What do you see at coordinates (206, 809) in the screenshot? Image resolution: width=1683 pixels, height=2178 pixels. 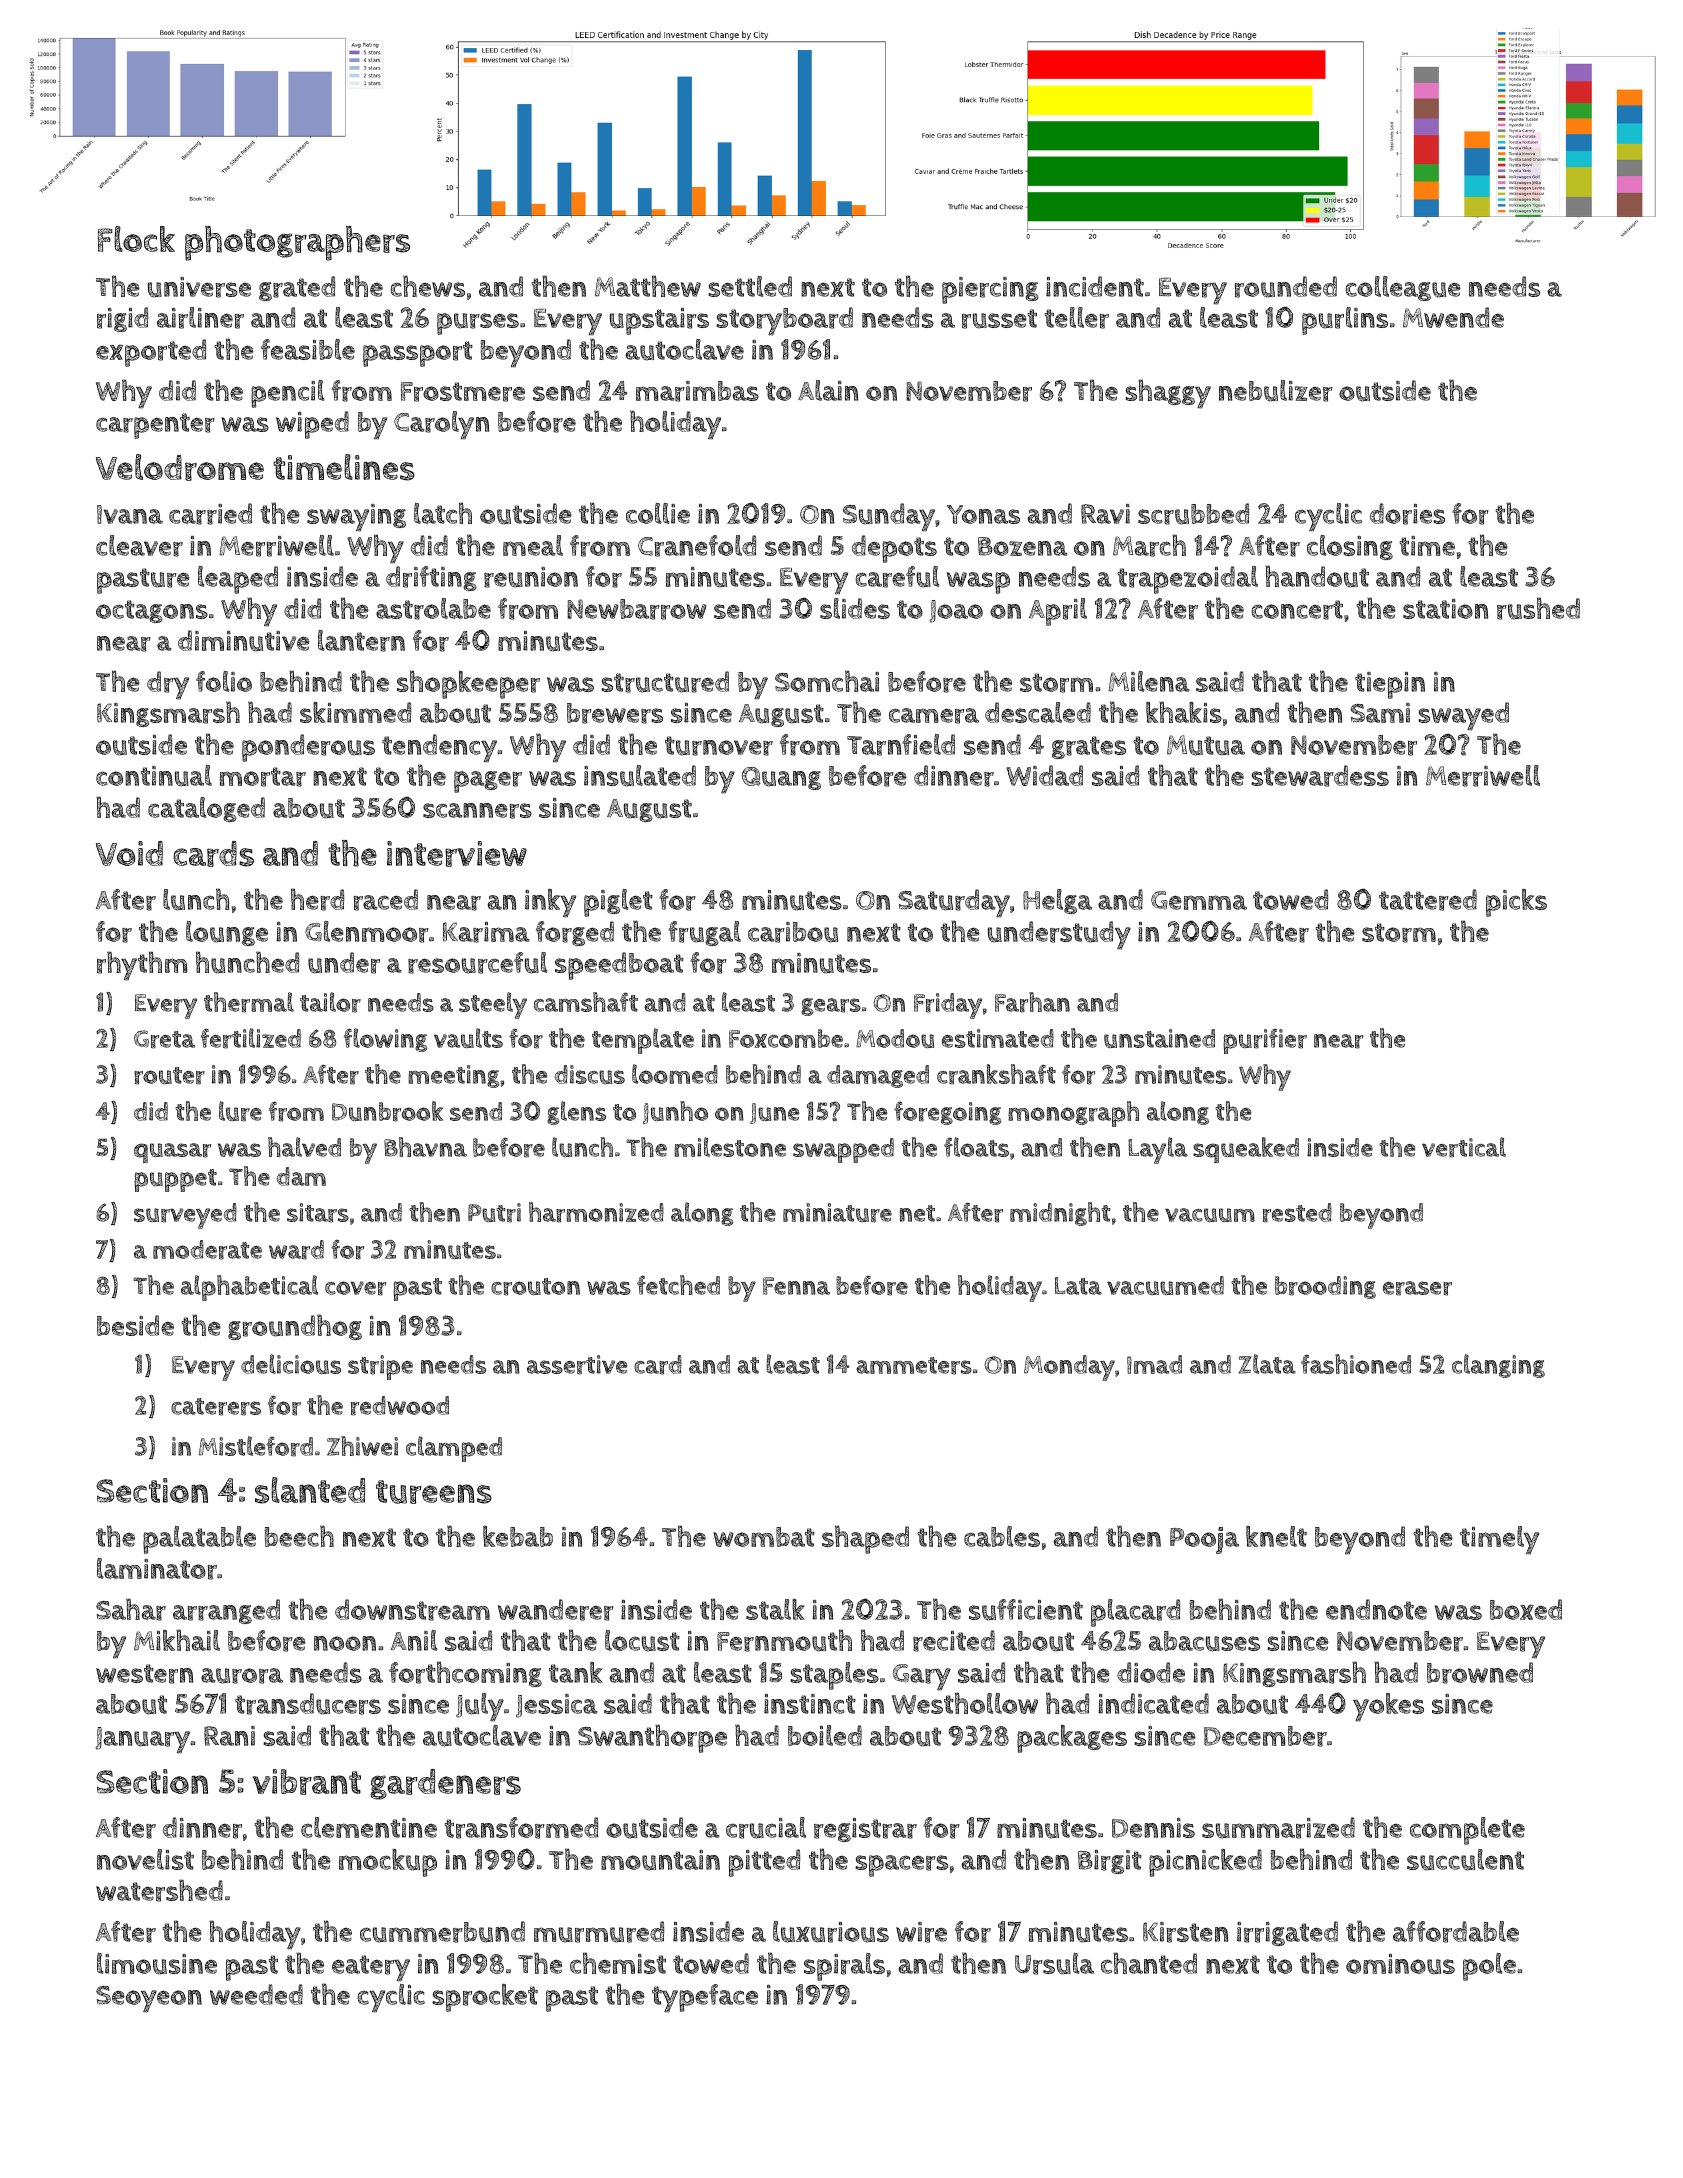 I see `cataloged` at bounding box center [206, 809].
